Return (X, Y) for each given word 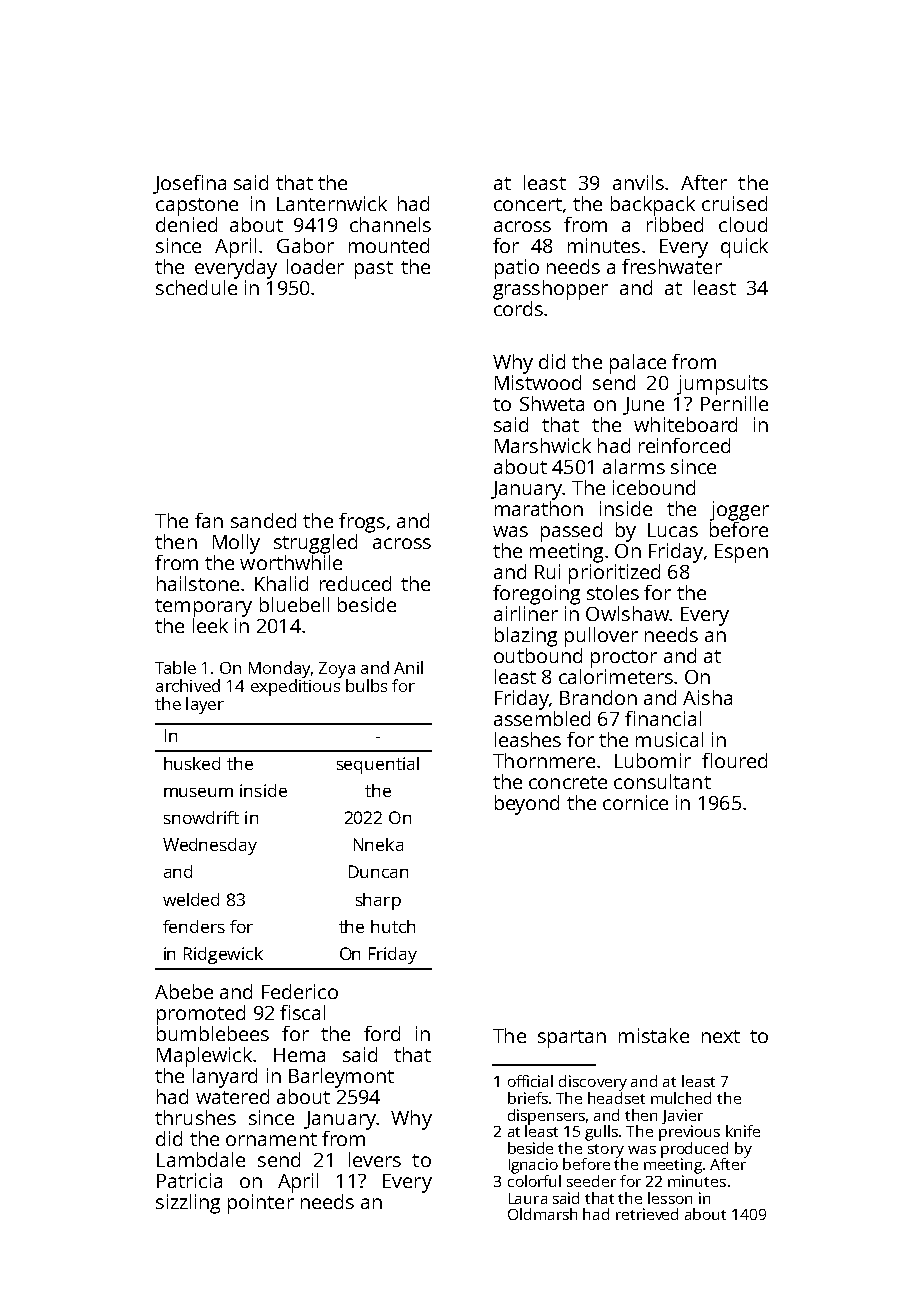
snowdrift (201, 817)
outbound (538, 655)
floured (734, 760)
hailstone (198, 583)
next (721, 1036)
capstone (197, 207)
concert (528, 204)
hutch (393, 926)
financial (663, 718)
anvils (638, 182)
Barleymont (341, 1078)
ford (382, 1033)
